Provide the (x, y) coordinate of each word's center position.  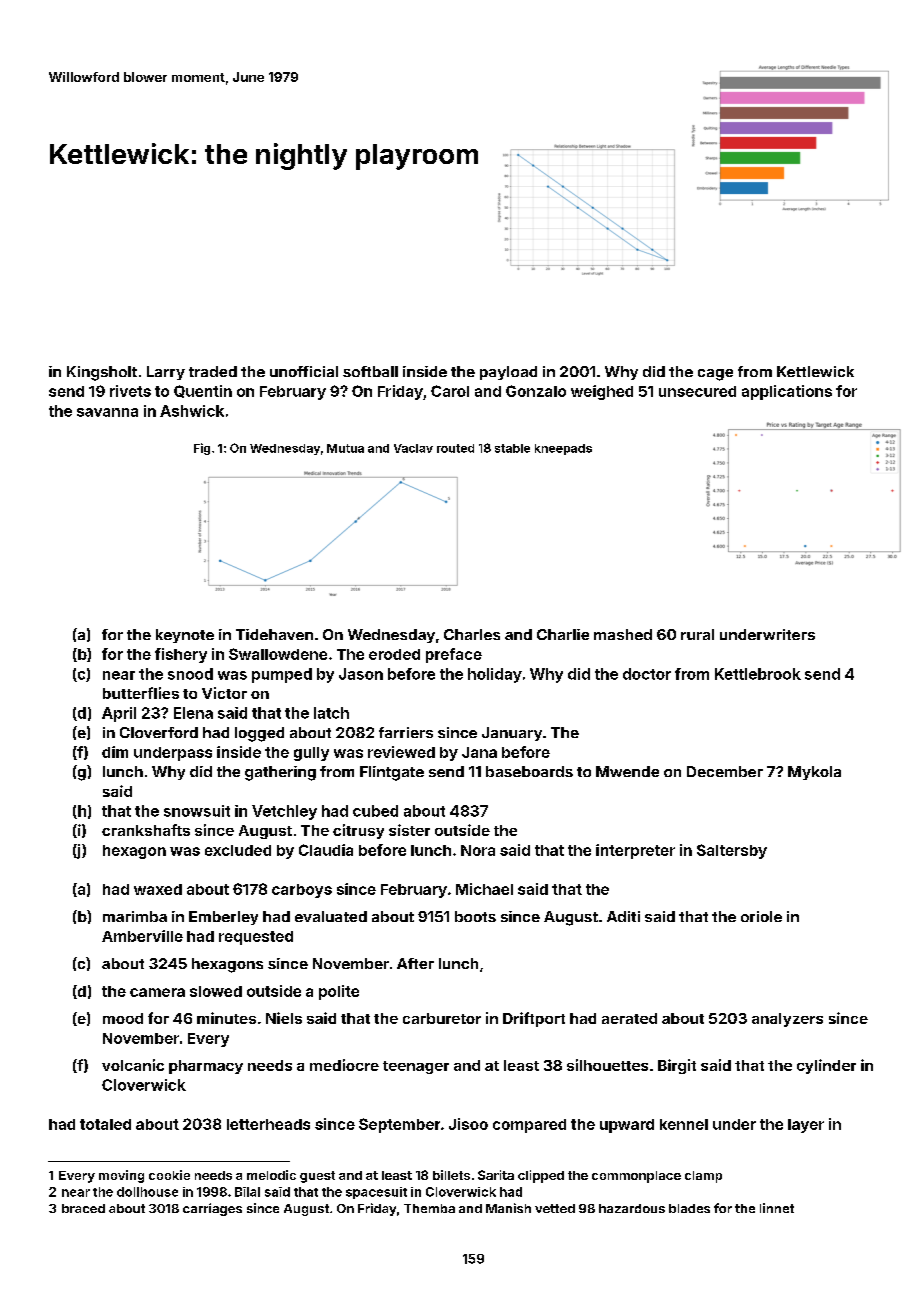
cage (715, 375)
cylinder (826, 1066)
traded (213, 371)
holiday (495, 675)
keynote (185, 636)
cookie (169, 1175)
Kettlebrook (758, 674)
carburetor (442, 1018)
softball (370, 371)
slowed (216, 991)
